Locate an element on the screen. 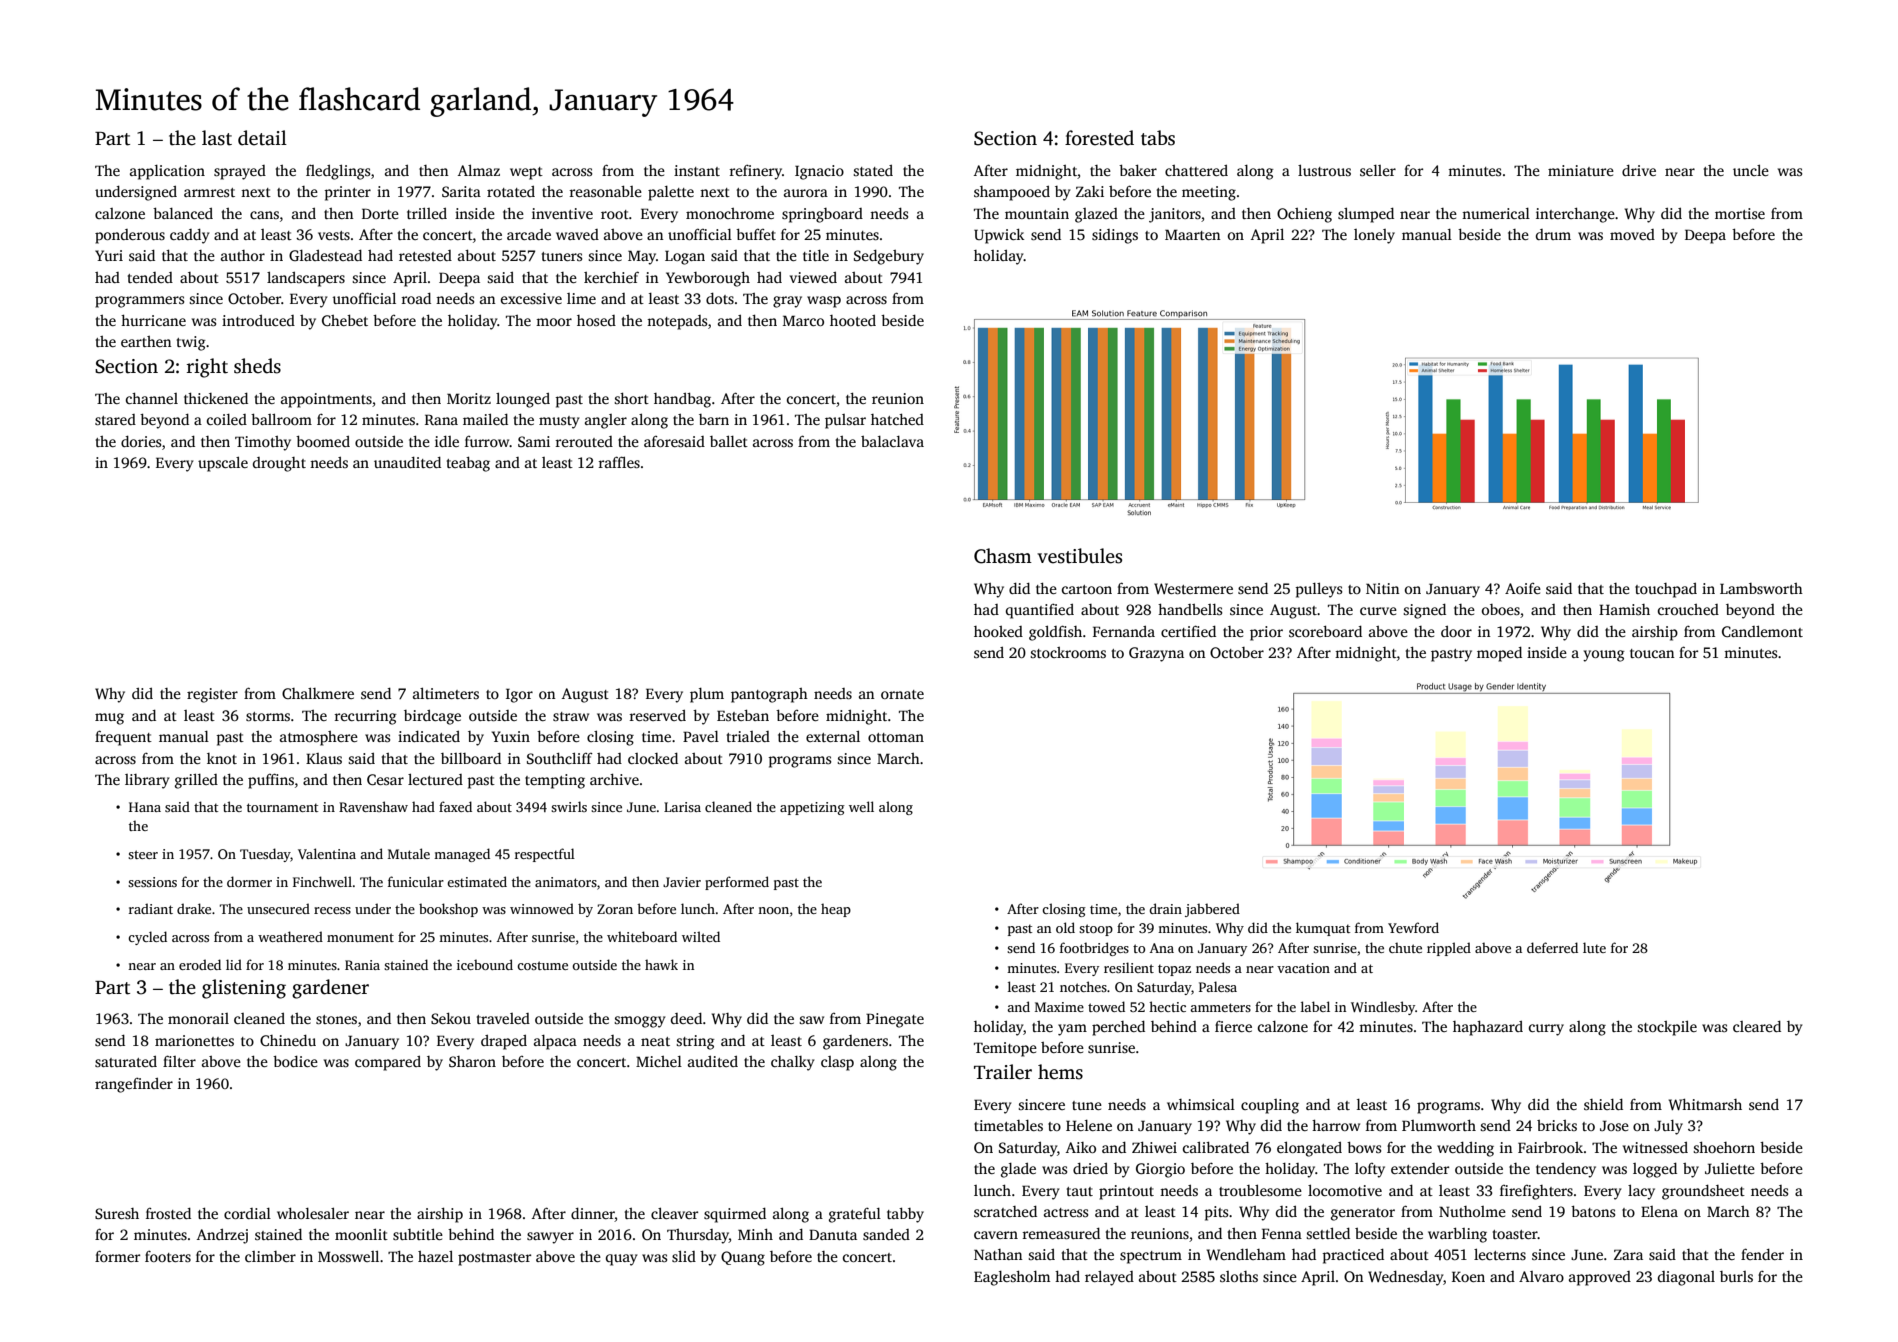  last is located at coordinates (217, 138).
